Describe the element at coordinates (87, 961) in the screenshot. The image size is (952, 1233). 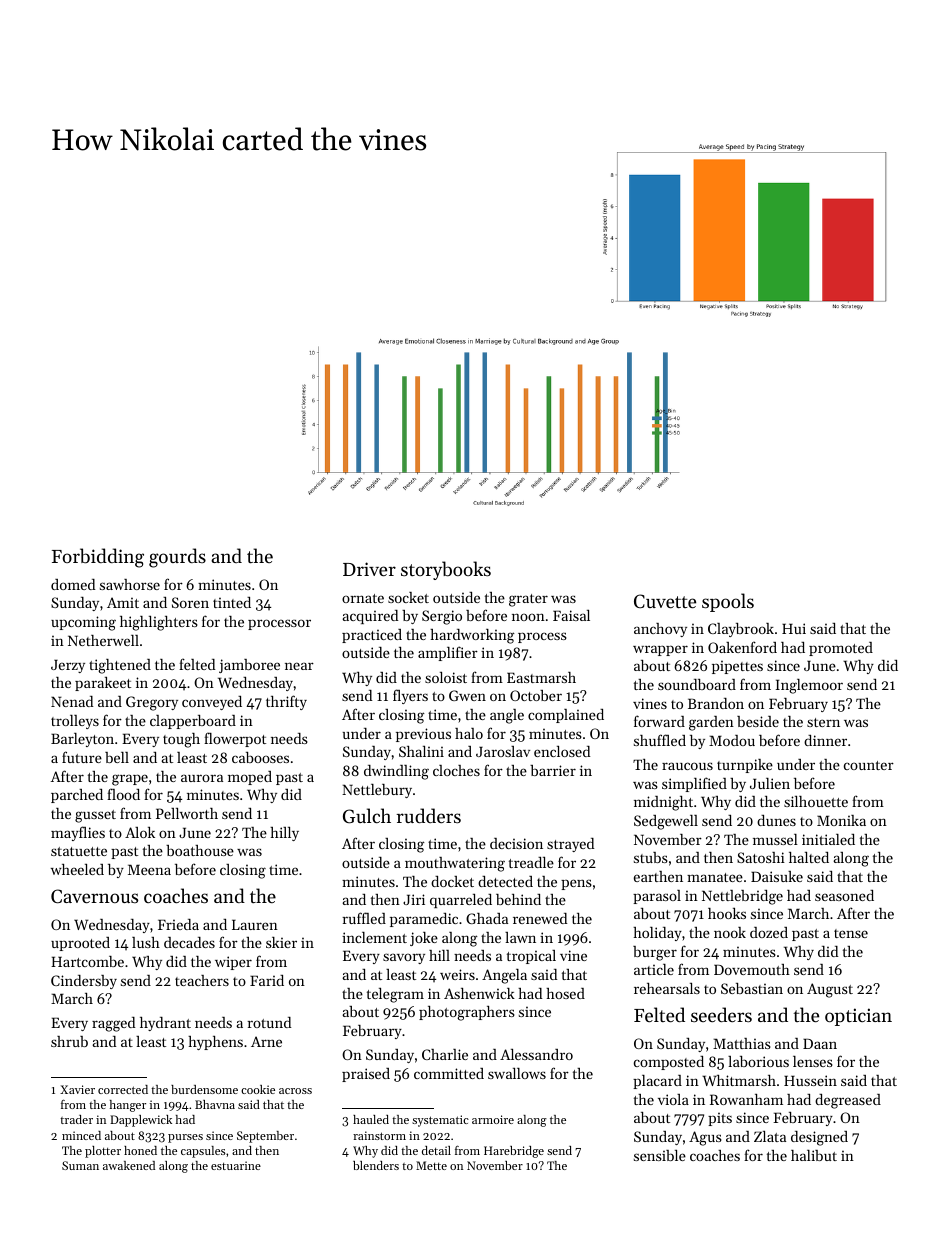
I see `Hartcombe` at that location.
